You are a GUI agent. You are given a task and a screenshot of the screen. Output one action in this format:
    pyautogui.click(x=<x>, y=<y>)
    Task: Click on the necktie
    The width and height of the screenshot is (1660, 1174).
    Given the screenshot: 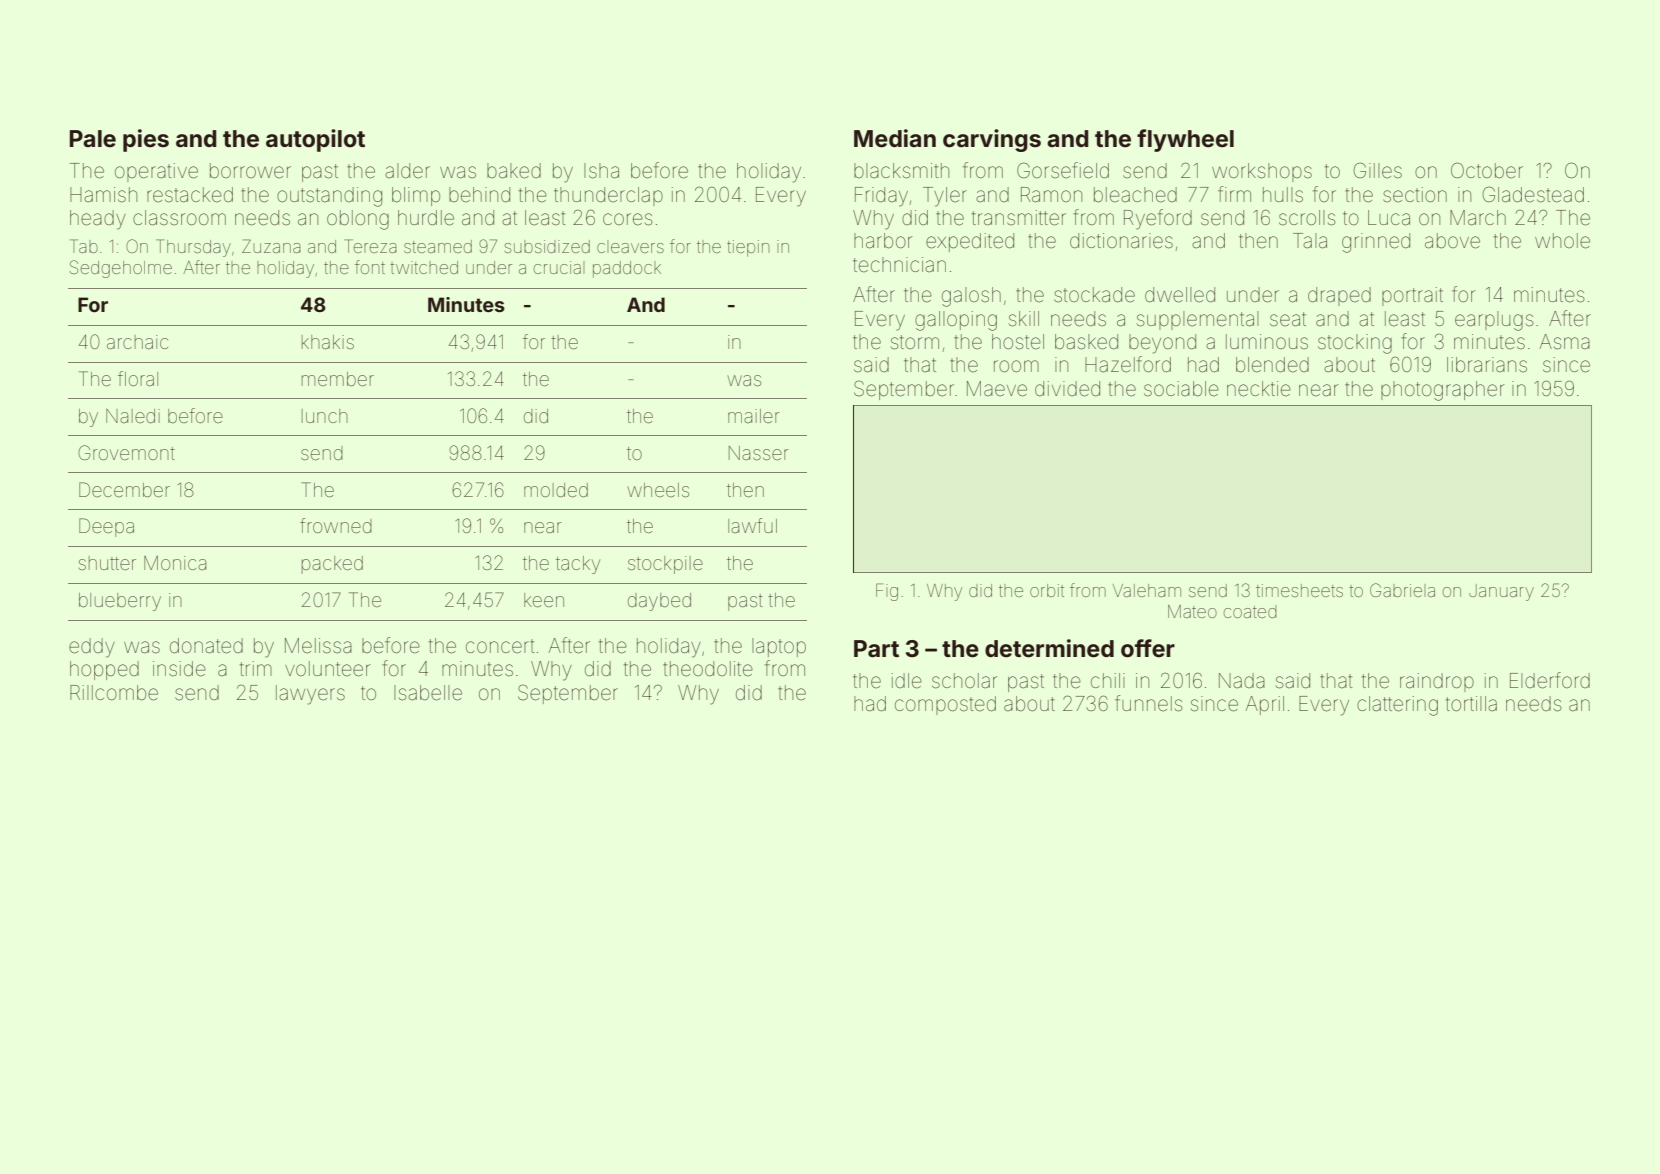 What is the action you would take?
    pyautogui.click(x=1259, y=389)
